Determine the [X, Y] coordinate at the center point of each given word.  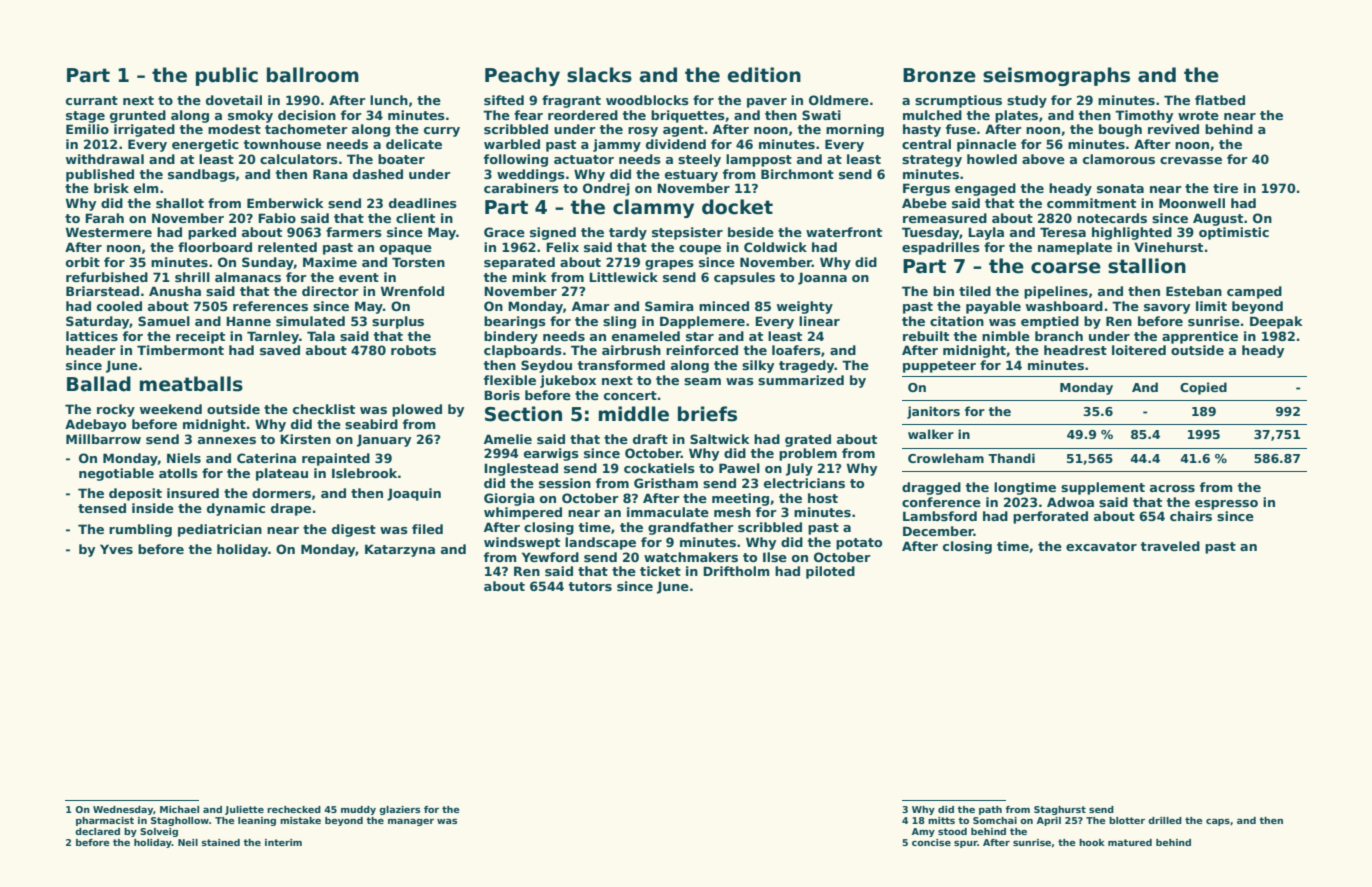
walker [931, 434]
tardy [628, 233]
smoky [250, 116]
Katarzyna [400, 550]
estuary [691, 176]
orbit [83, 262]
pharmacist [105, 821]
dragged [931, 488]
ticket [660, 571]
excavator [1101, 546]
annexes [227, 440]
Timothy [1144, 116]
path [990, 810]
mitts [941, 820]
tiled [975, 291]
